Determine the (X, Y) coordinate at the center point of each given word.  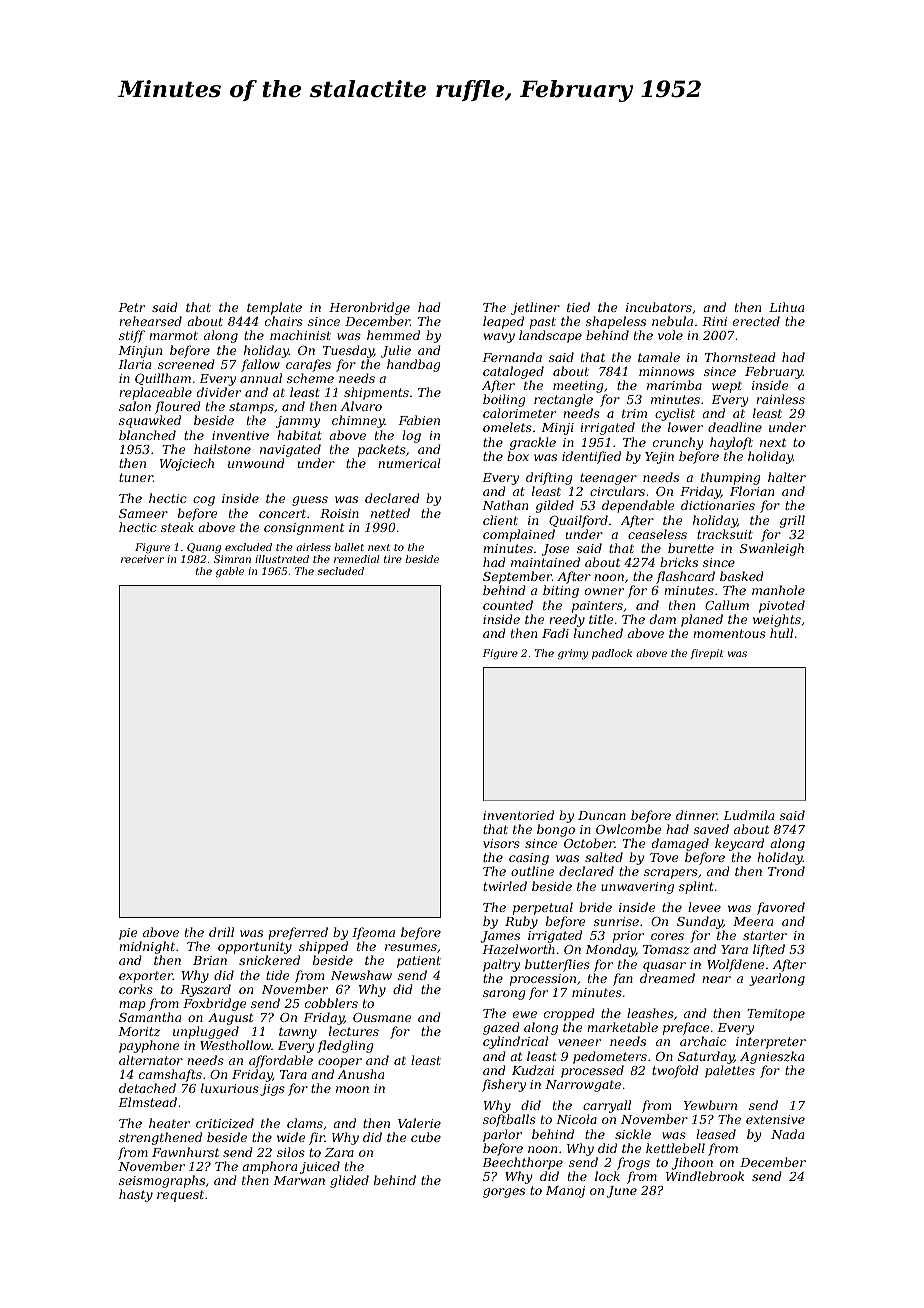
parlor (502, 1135)
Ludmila (749, 815)
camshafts (170, 1075)
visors (501, 843)
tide (277, 975)
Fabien (419, 420)
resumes (411, 947)
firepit (707, 654)
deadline (735, 427)
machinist (300, 335)
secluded (340, 571)
